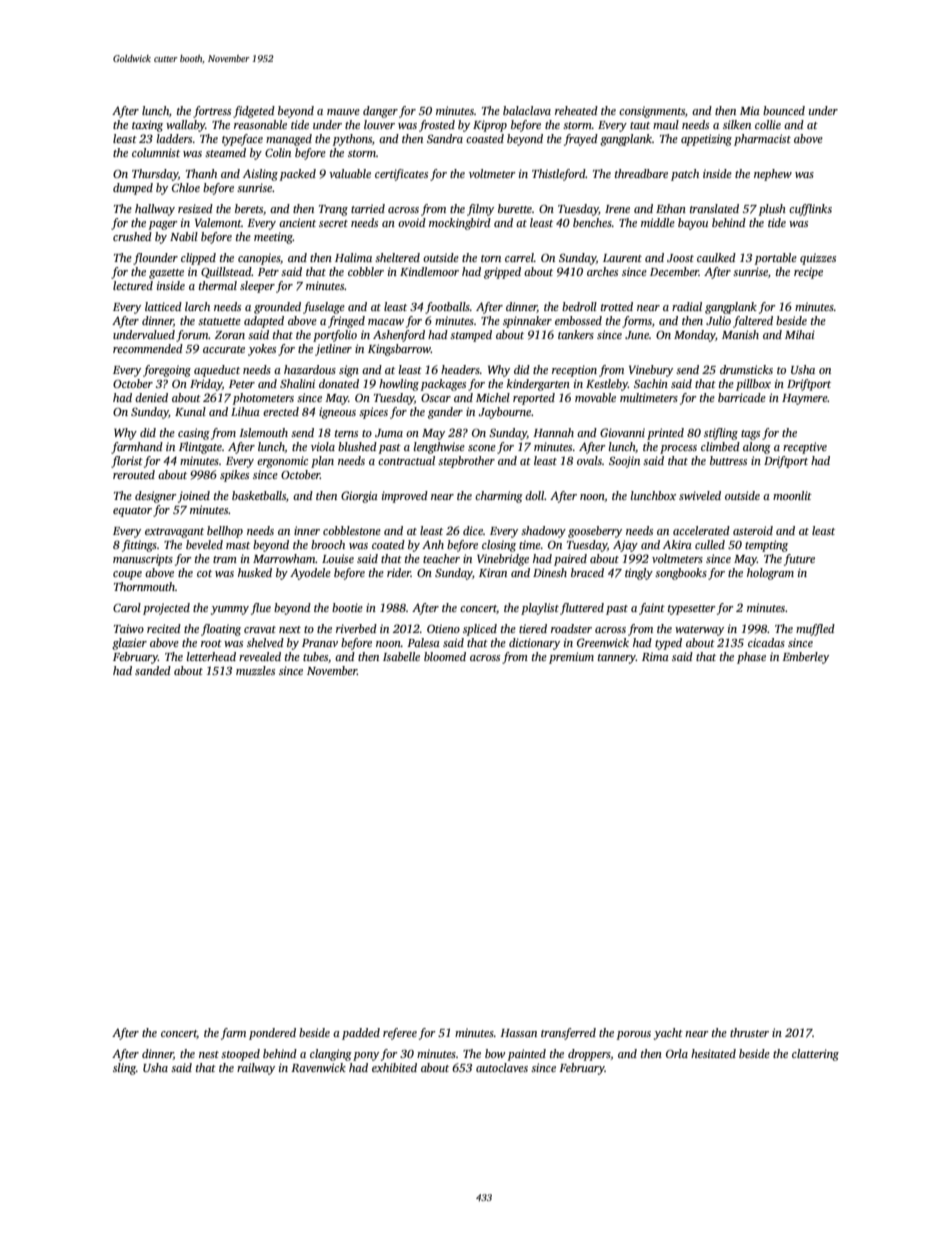 The image size is (952, 1233). I want to click on rerouted, so click(134, 474).
